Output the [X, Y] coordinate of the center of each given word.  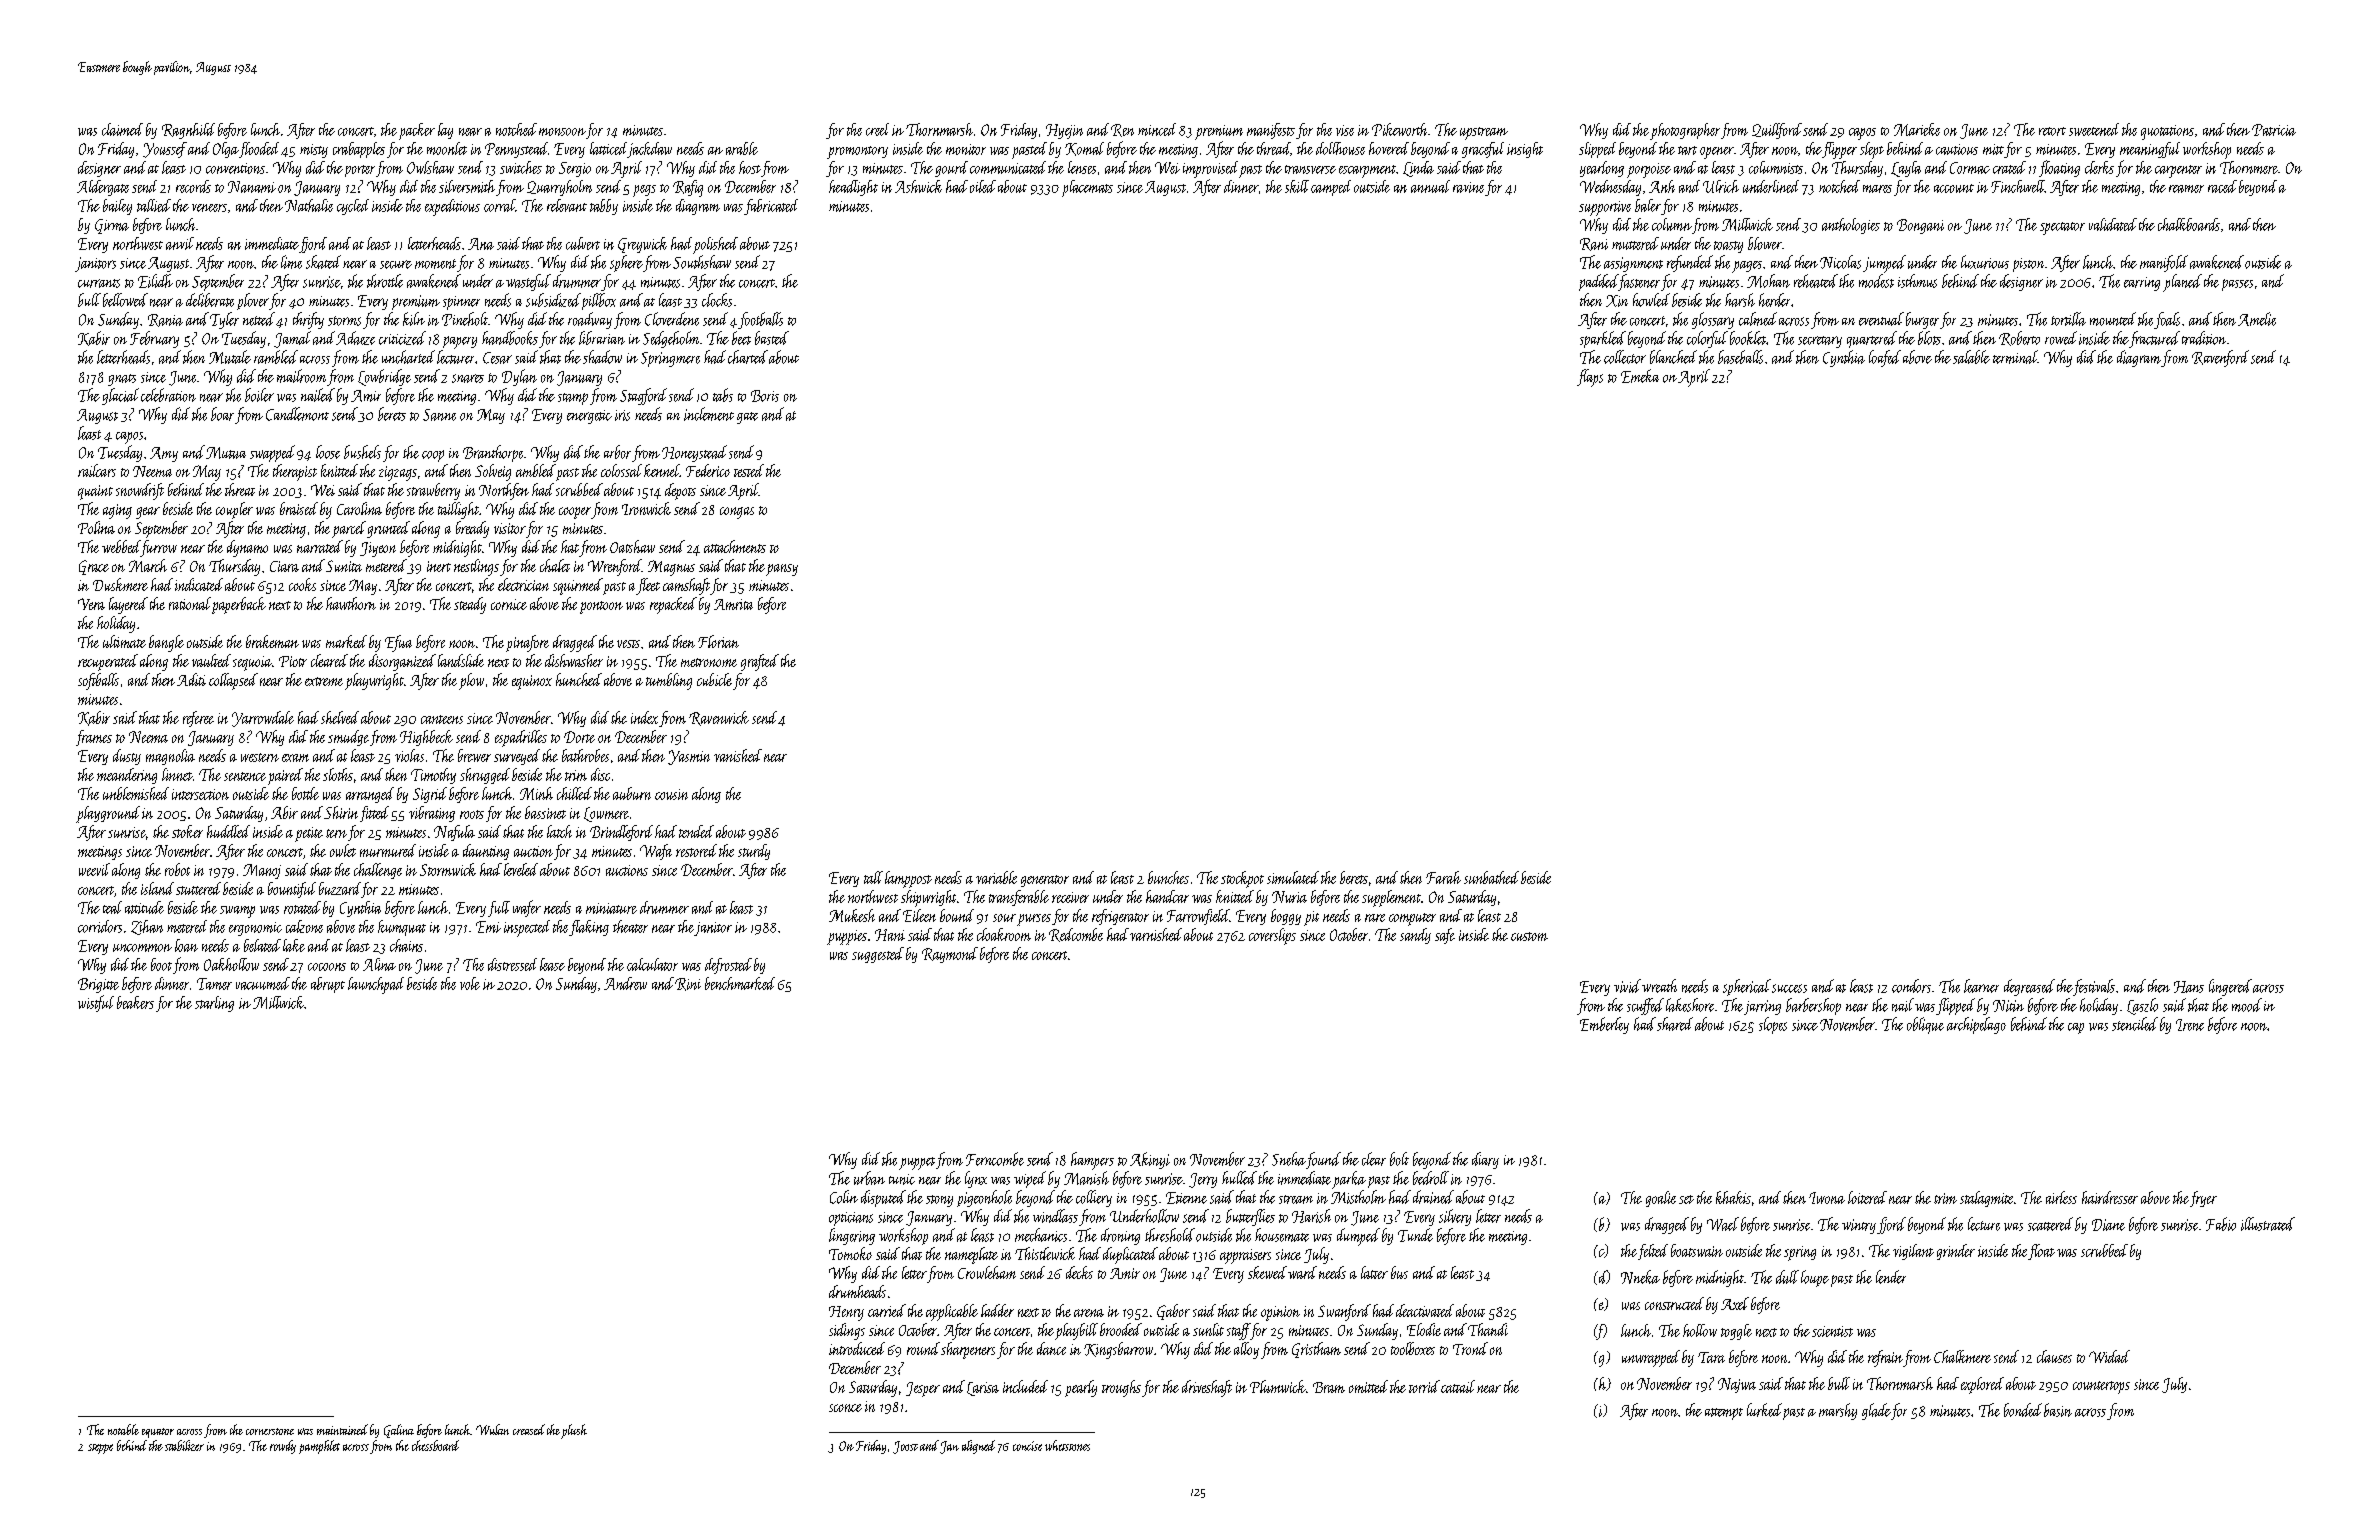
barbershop [1813, 1006]
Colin [844, 1197]
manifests [1271, 131]
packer [417, 131]
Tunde [1415, 1235]
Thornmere [2249, 167]
